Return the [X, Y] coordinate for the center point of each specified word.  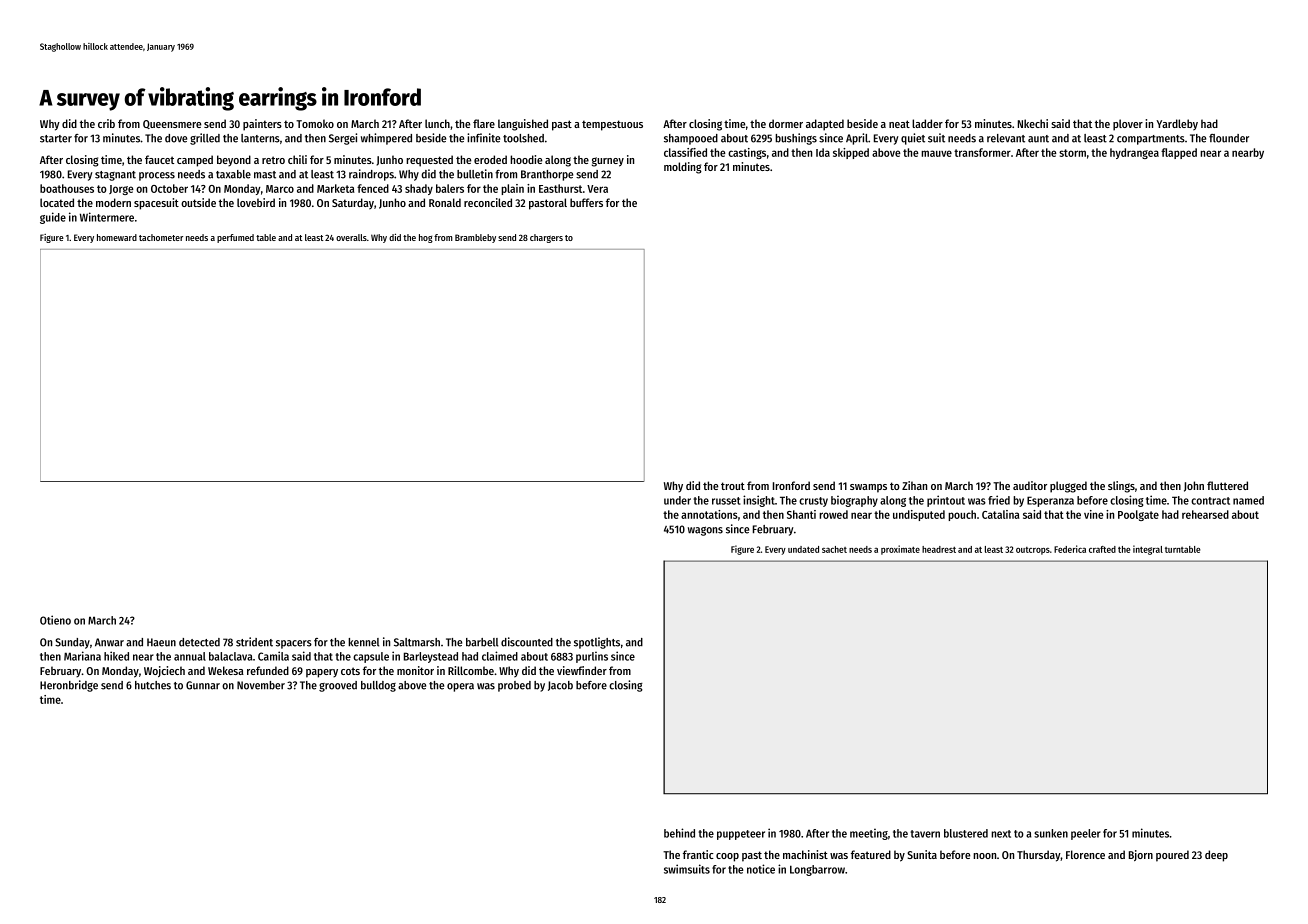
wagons [705, 531]
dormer [786, 123]
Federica [1070, 549]
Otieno [55, 620]
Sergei [343, 139]
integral [1148, 550]
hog [426, 238]
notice [761, 869]
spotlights [597, 643]
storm [1072, 153]
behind [679, 833]
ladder [927, 123]
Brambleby [475, 238]
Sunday [72, 643]
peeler [1086, 834]
